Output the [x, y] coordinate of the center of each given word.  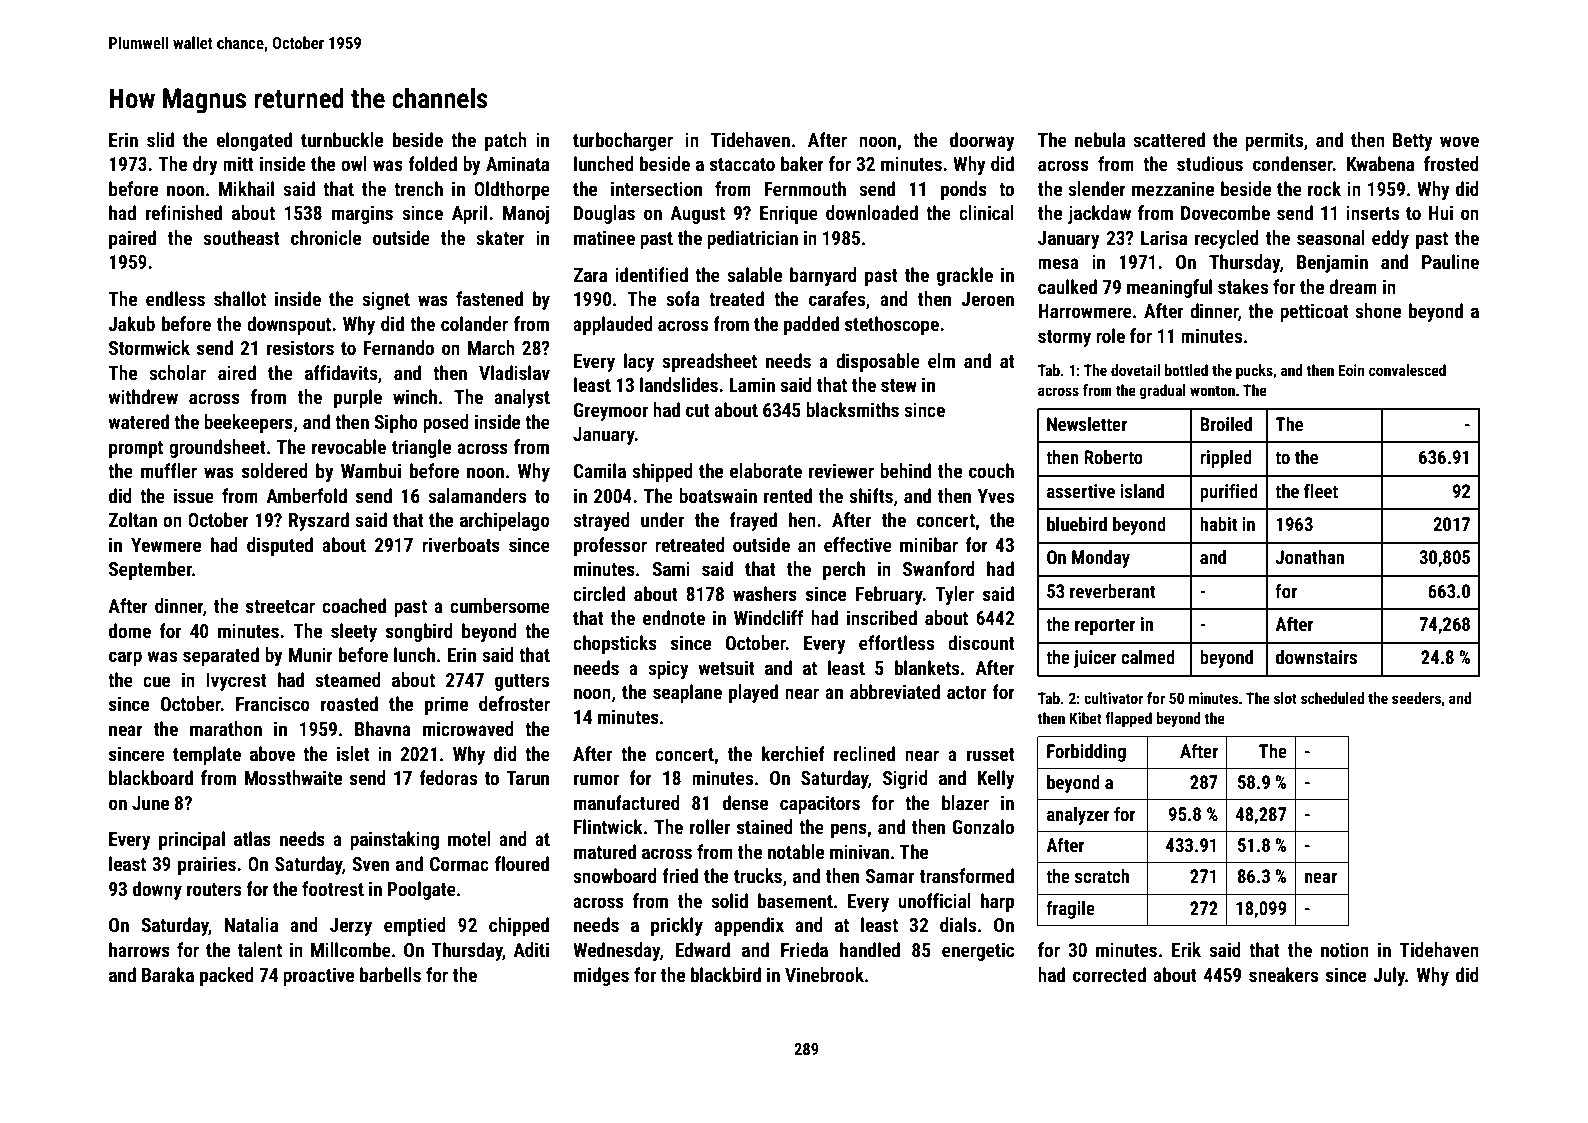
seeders [1416, 698]
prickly [677, 926]
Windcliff [768, 617]
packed [227, 976]
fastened [489, 298]
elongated [254, 141]
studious [1210, 163]
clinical [986, 212]
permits [1274, 142]
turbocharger [623, 141]
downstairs [1316, 657]
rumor [596, 779]
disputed [280, 546]
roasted [349, 703]
